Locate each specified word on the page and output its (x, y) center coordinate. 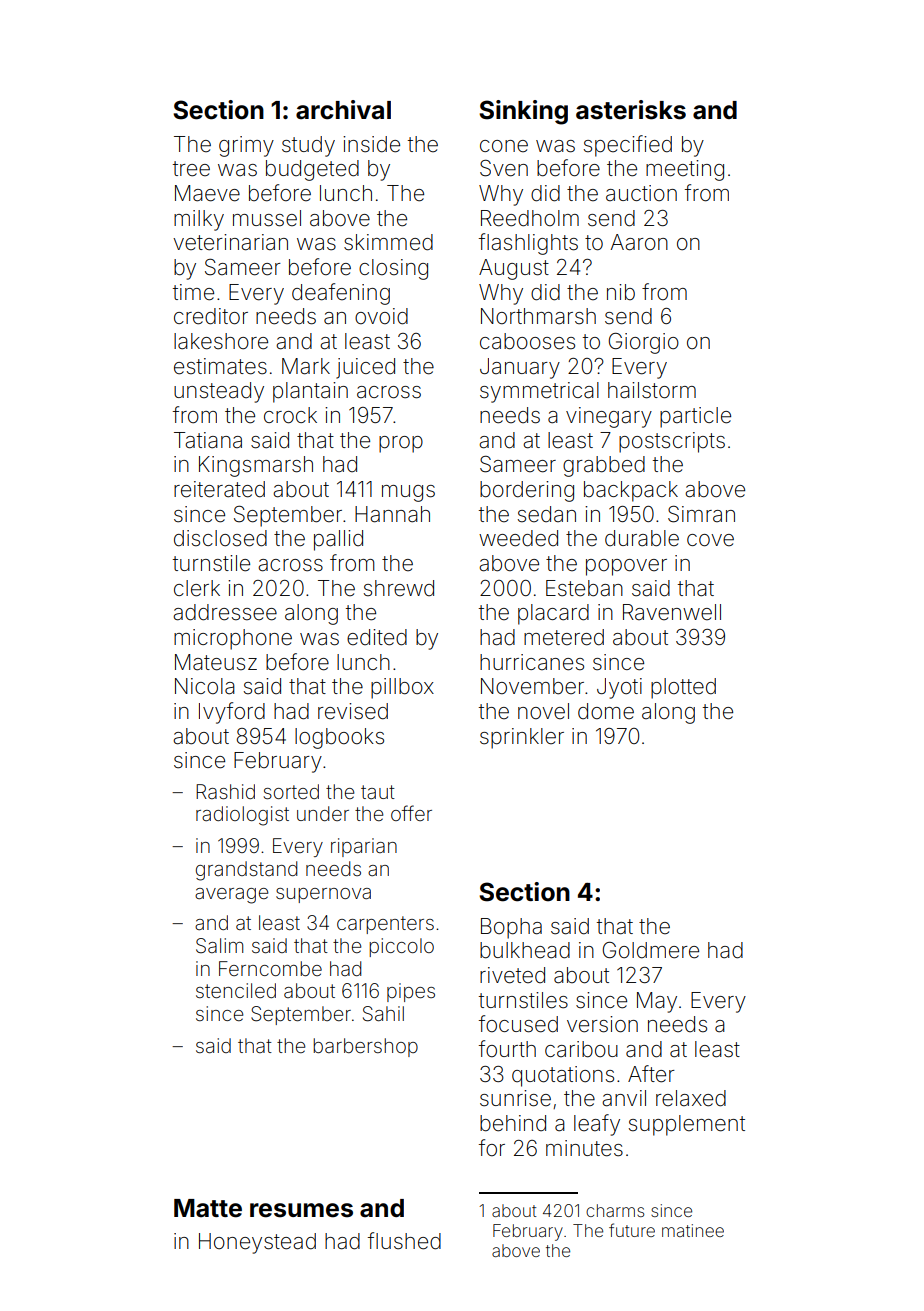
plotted (683, 688)
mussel (267, 218)
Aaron (639, 242)
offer (411, 813)
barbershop (365, 1047)
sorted (291, 791)
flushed (404, 1241)
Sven (504, 168)
